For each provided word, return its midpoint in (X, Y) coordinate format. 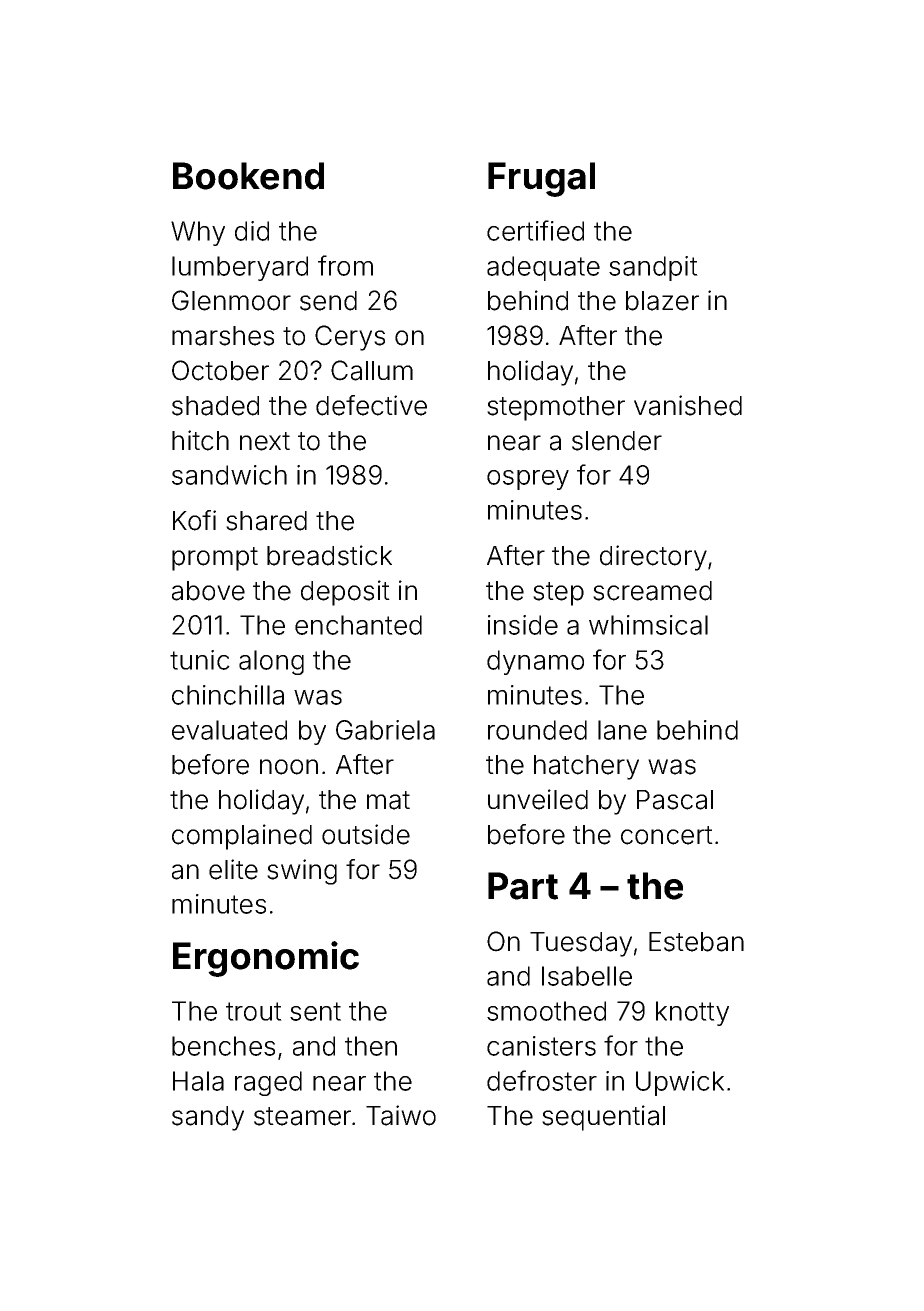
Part (523, 886)
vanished (688, 405)
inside (523, 625)
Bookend (248, 176)
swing (302, 872)
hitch (200, 440)
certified (535, 230)
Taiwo (401, 1115)
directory (653, 558)
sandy (208, 1118)
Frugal (541, 179)
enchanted (358, 625)
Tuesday (581, 944)
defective (371, 405)
